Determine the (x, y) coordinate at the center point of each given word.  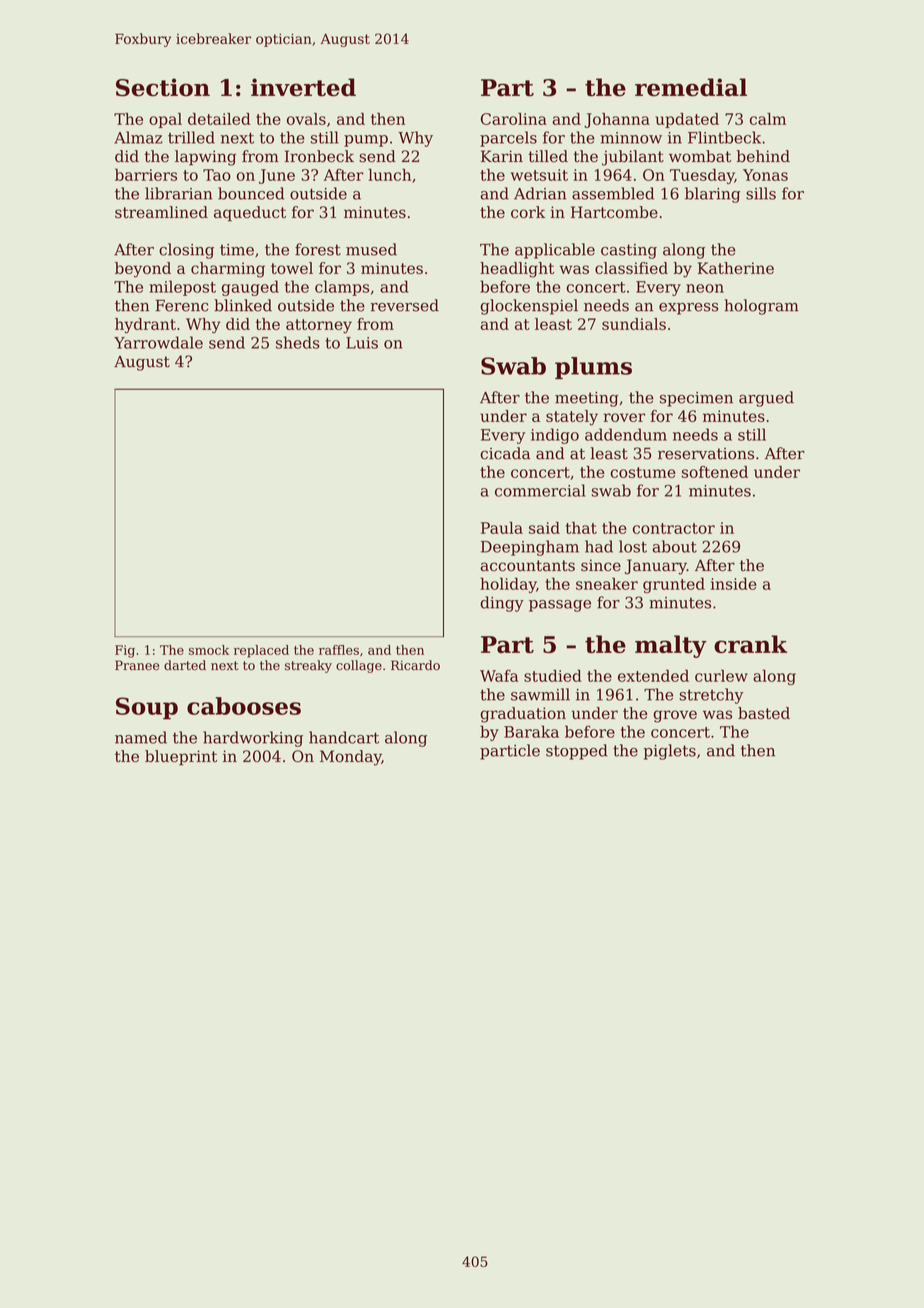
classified (631, 268)
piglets (670, 752)
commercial (540, 490)
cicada (505, 453)
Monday (350, 758)
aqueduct (250, 214)
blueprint (181, 758)
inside (734, 583)
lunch (389, 174)
